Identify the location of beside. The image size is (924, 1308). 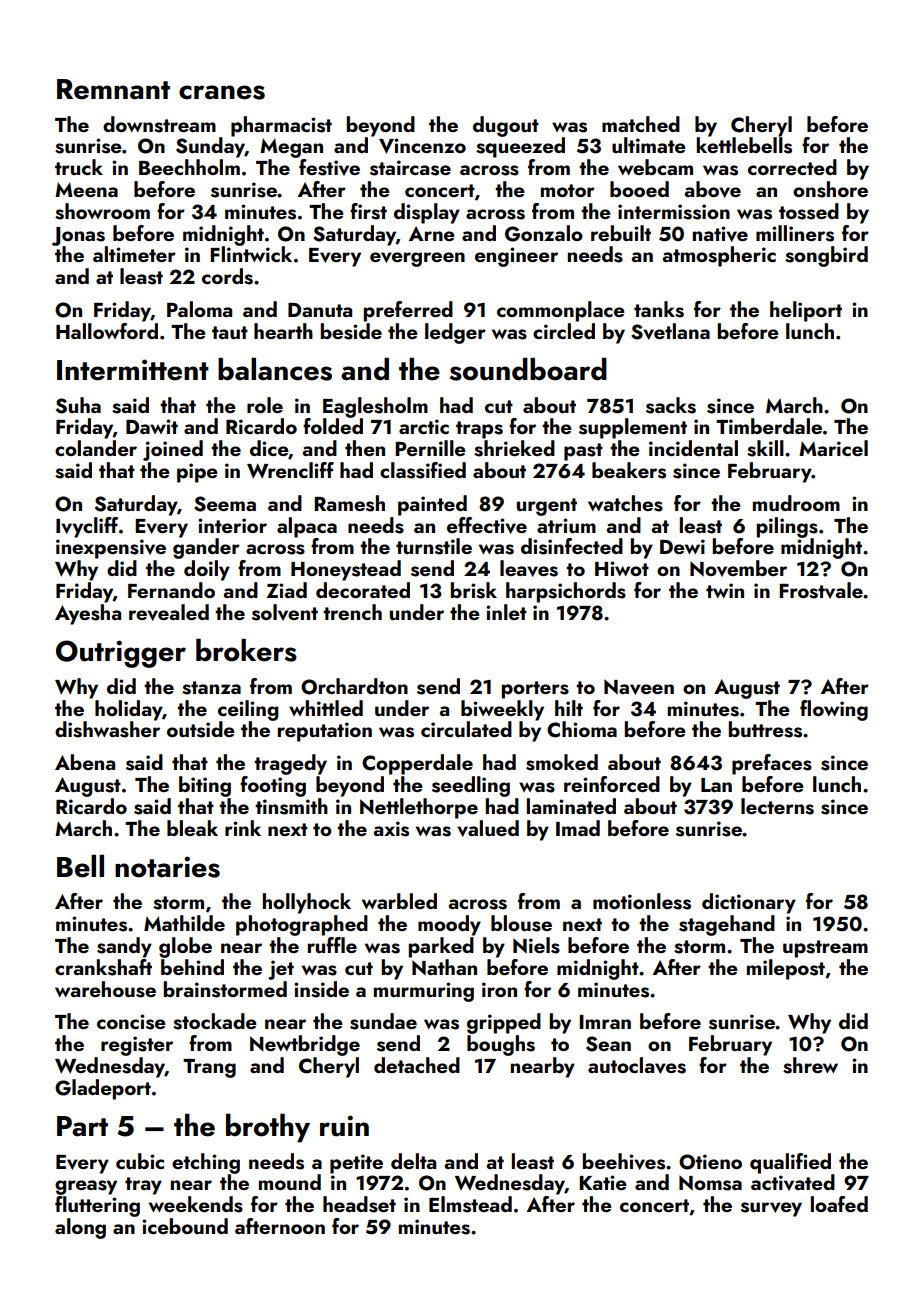
(351, 331).
